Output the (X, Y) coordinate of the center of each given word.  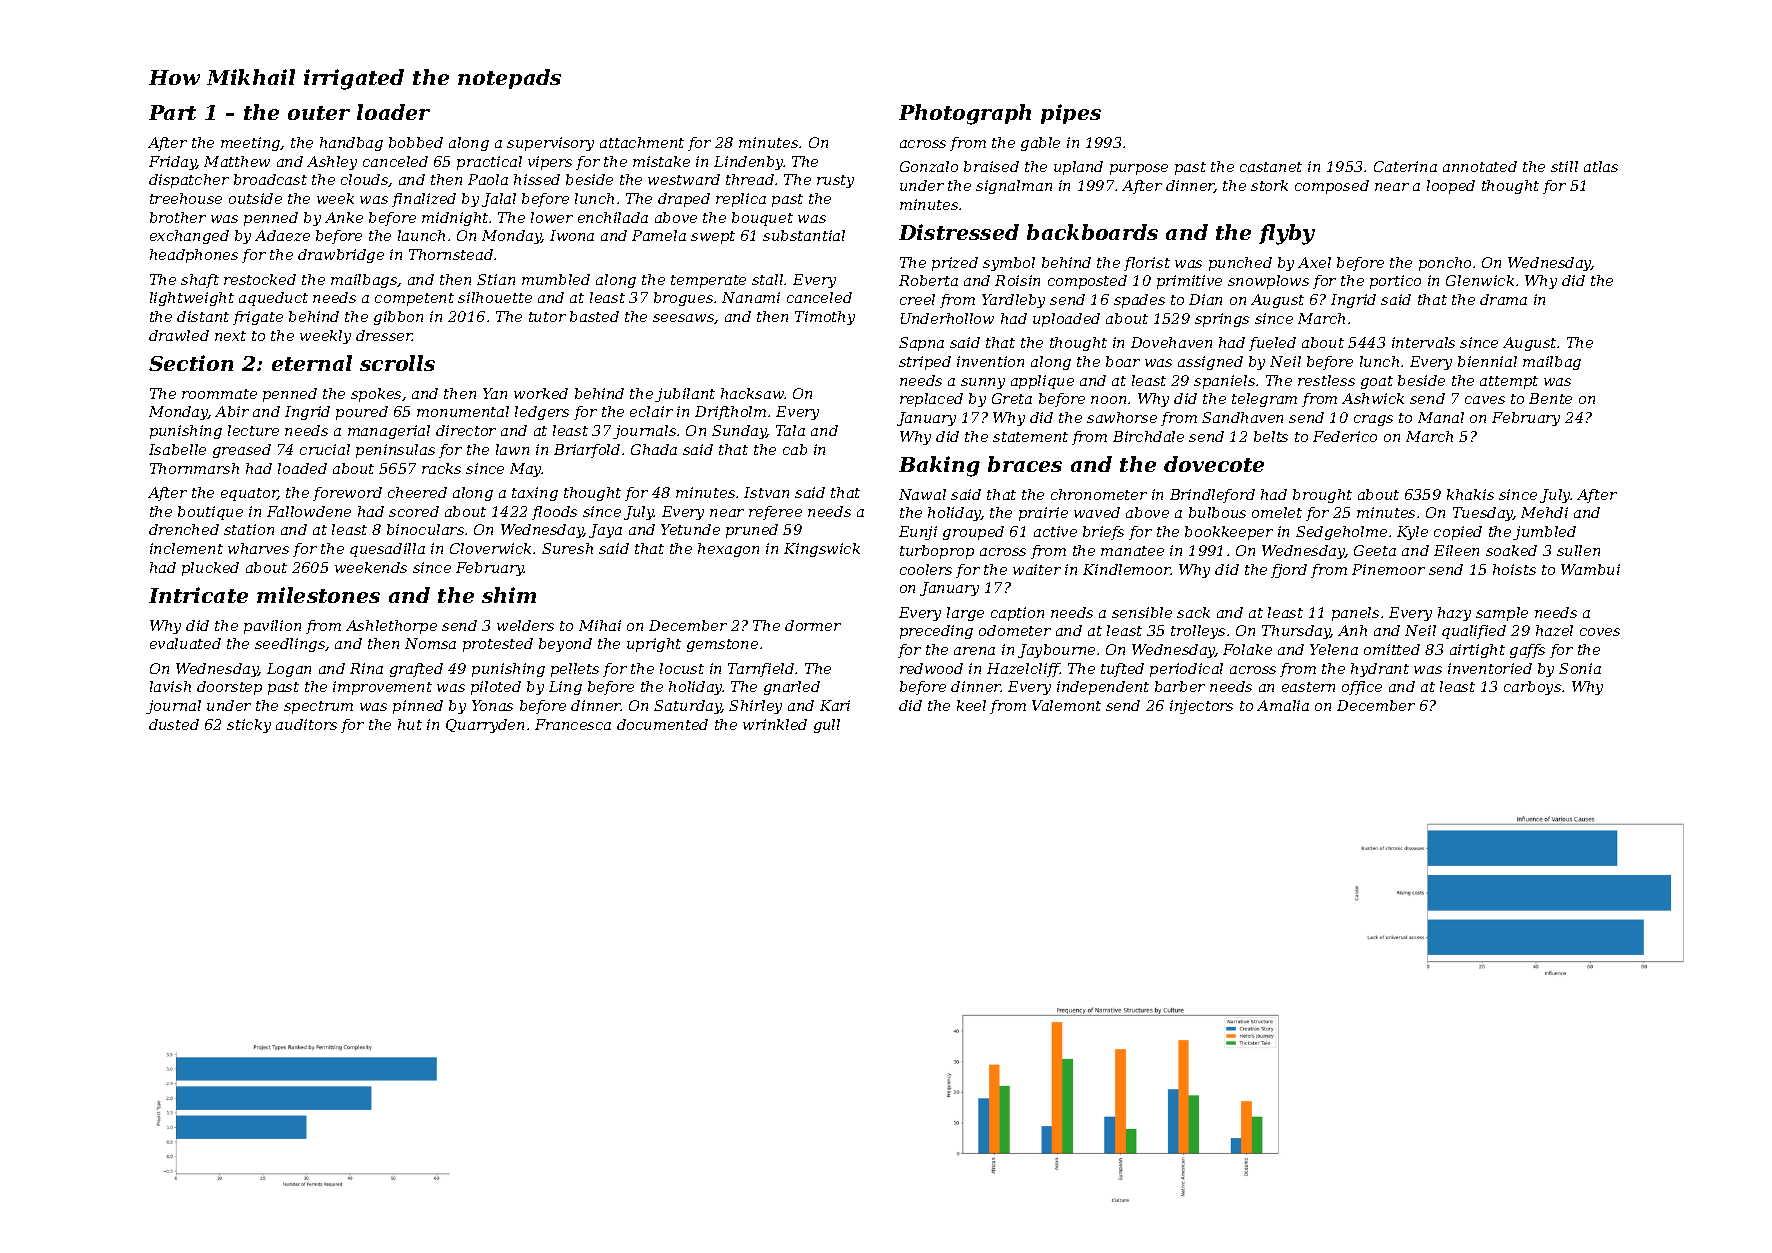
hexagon (728, 550)
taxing (535, 494)
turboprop (937, 552)
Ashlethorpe (391, 627)
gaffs (1527, 651)
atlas (1601, 166)
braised (991, 166)
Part (172, 112)
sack (1193, 612)
